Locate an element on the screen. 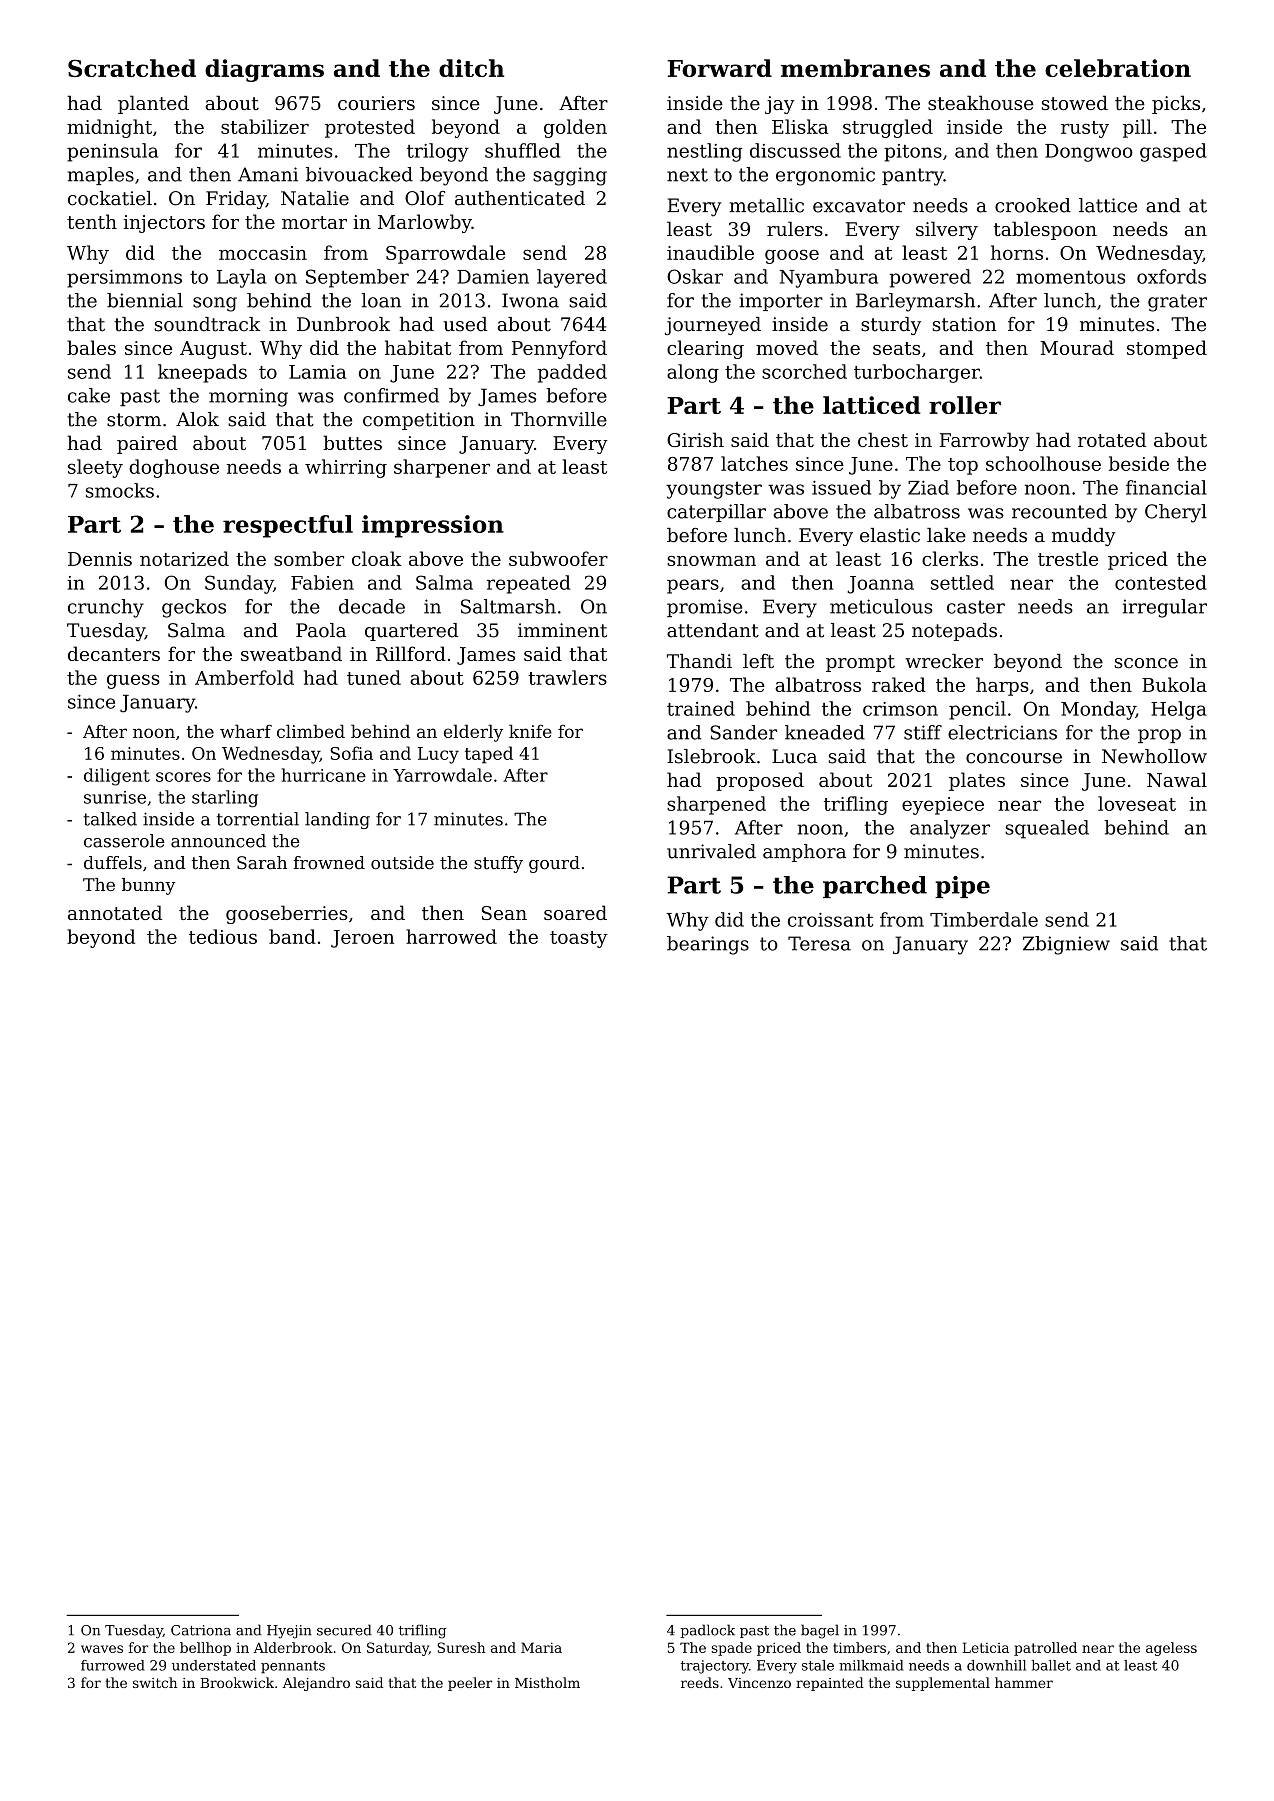 This screenshot has width=1274, height=1801. trawlers is located at coordinates (567, 677).
